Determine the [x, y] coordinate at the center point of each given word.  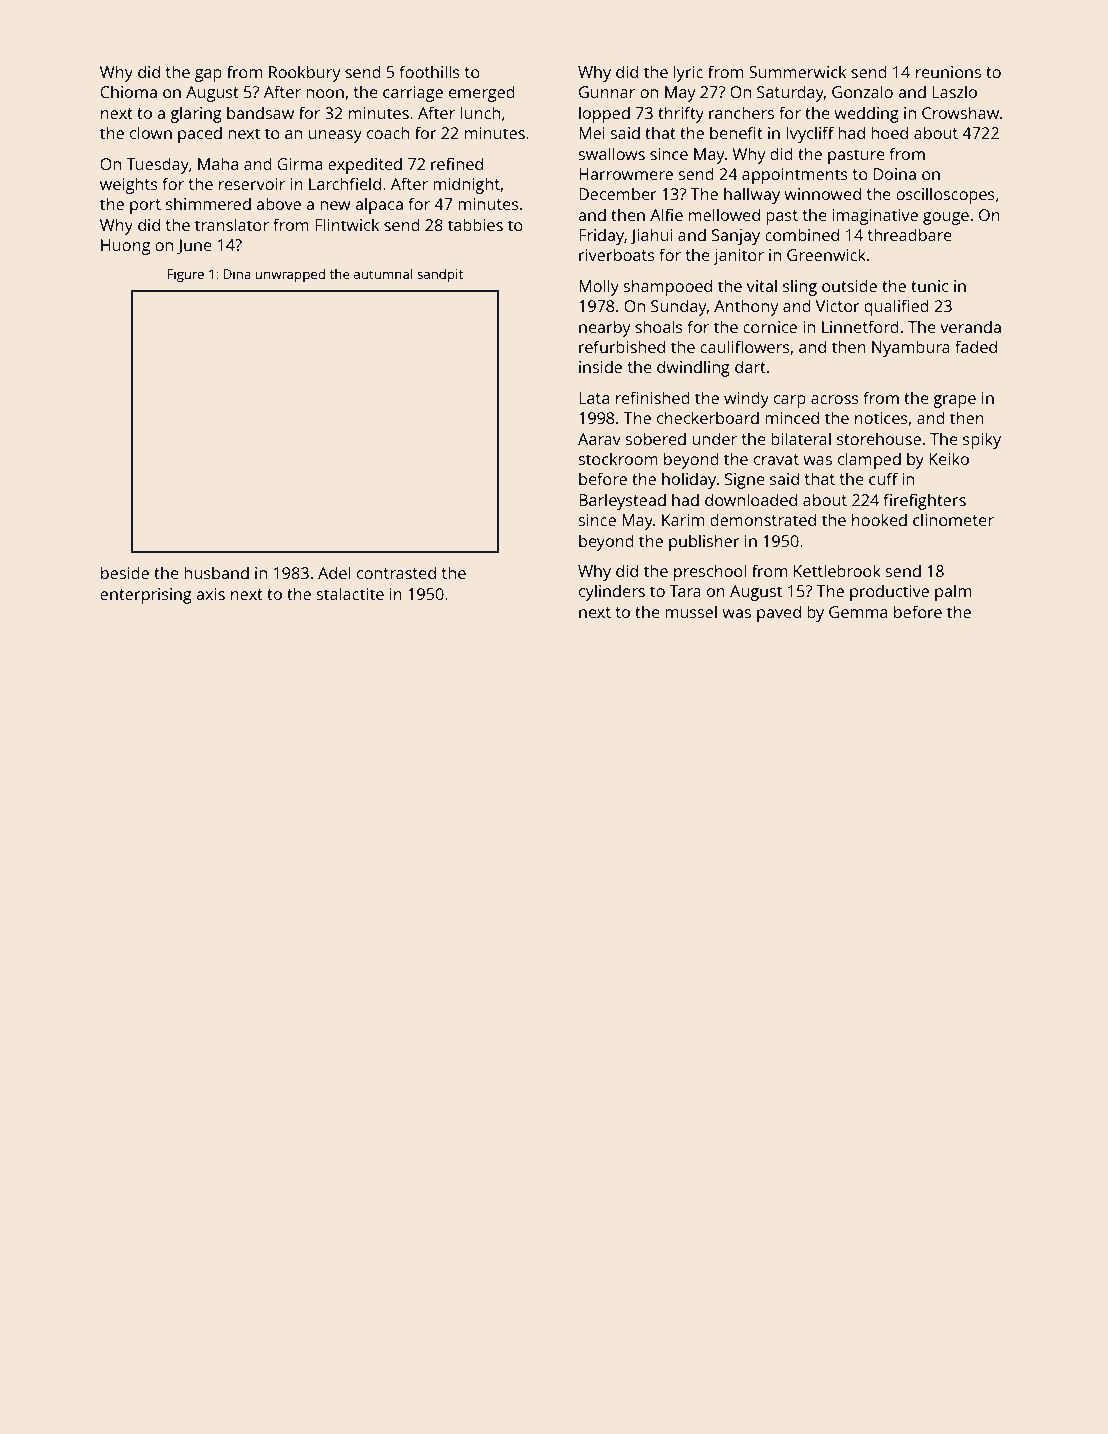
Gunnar [607, 92]
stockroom [618, 458]
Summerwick [797, 71]
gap [208, 75]
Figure [185, 275]
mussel [691, 611]
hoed [889, 132]
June [194, 246]
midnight [466, 185]
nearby [605, 328]
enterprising [146, 596]
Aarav [599, 439]
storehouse [879, 438]
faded [976, 346]
